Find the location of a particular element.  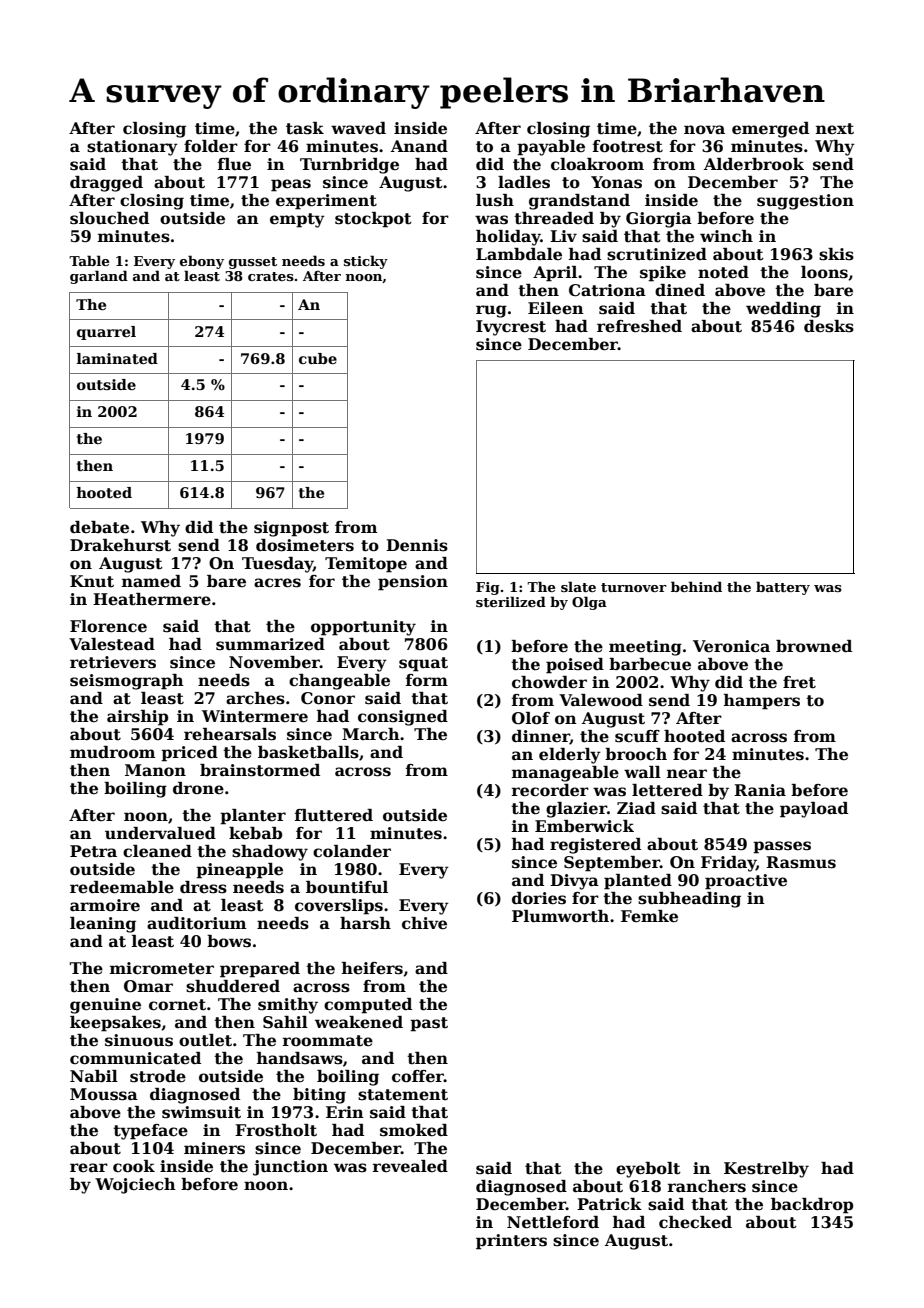

printers is located at coordinates (511, 1242).
